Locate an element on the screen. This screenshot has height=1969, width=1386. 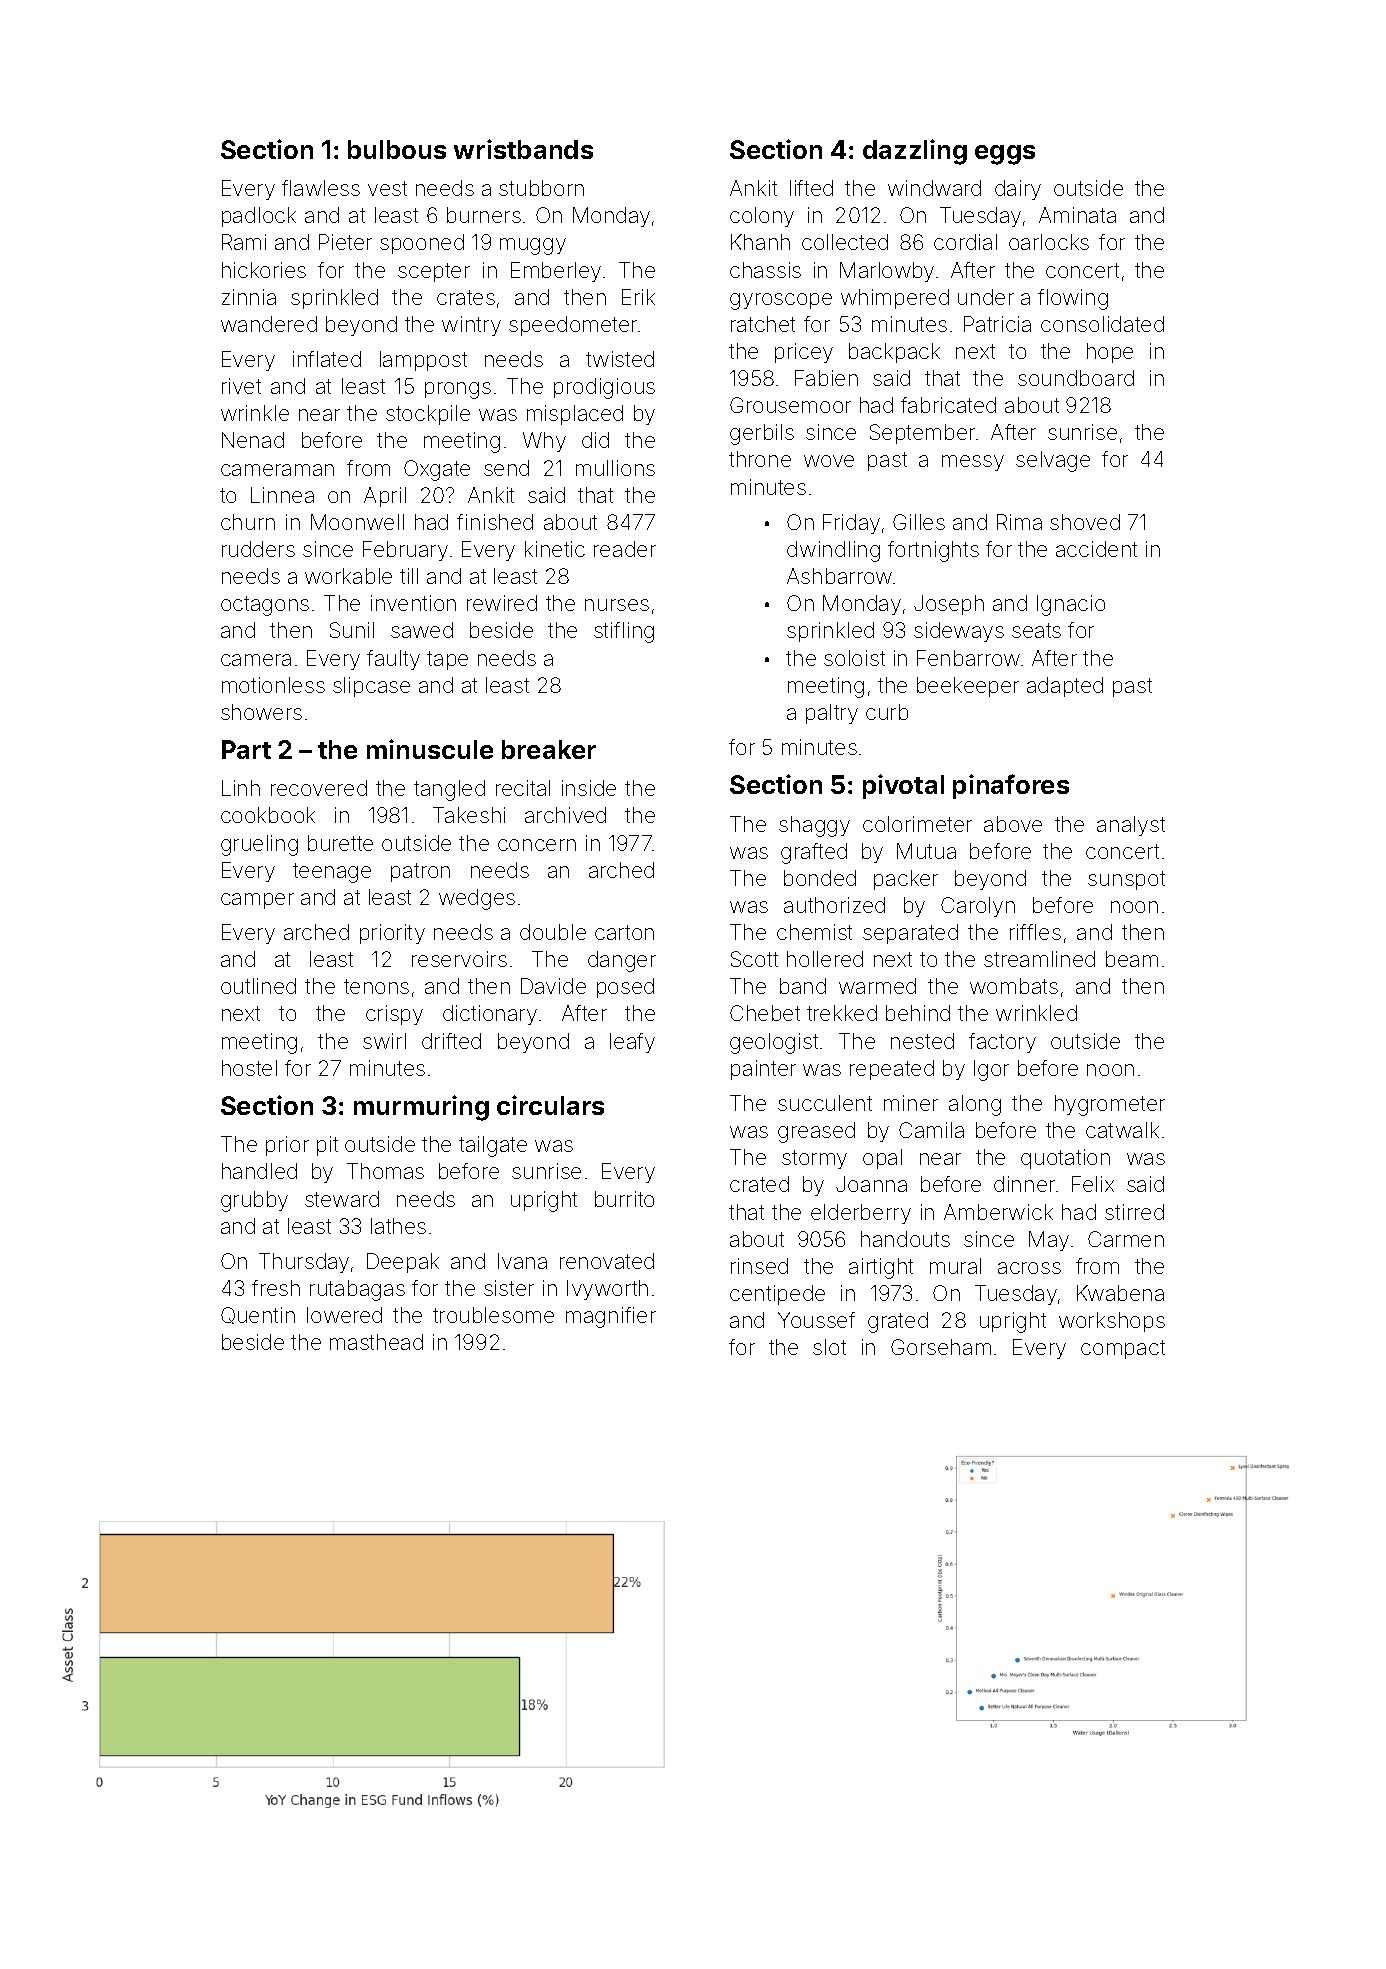
backpack is located at coordinates (894, 353).
